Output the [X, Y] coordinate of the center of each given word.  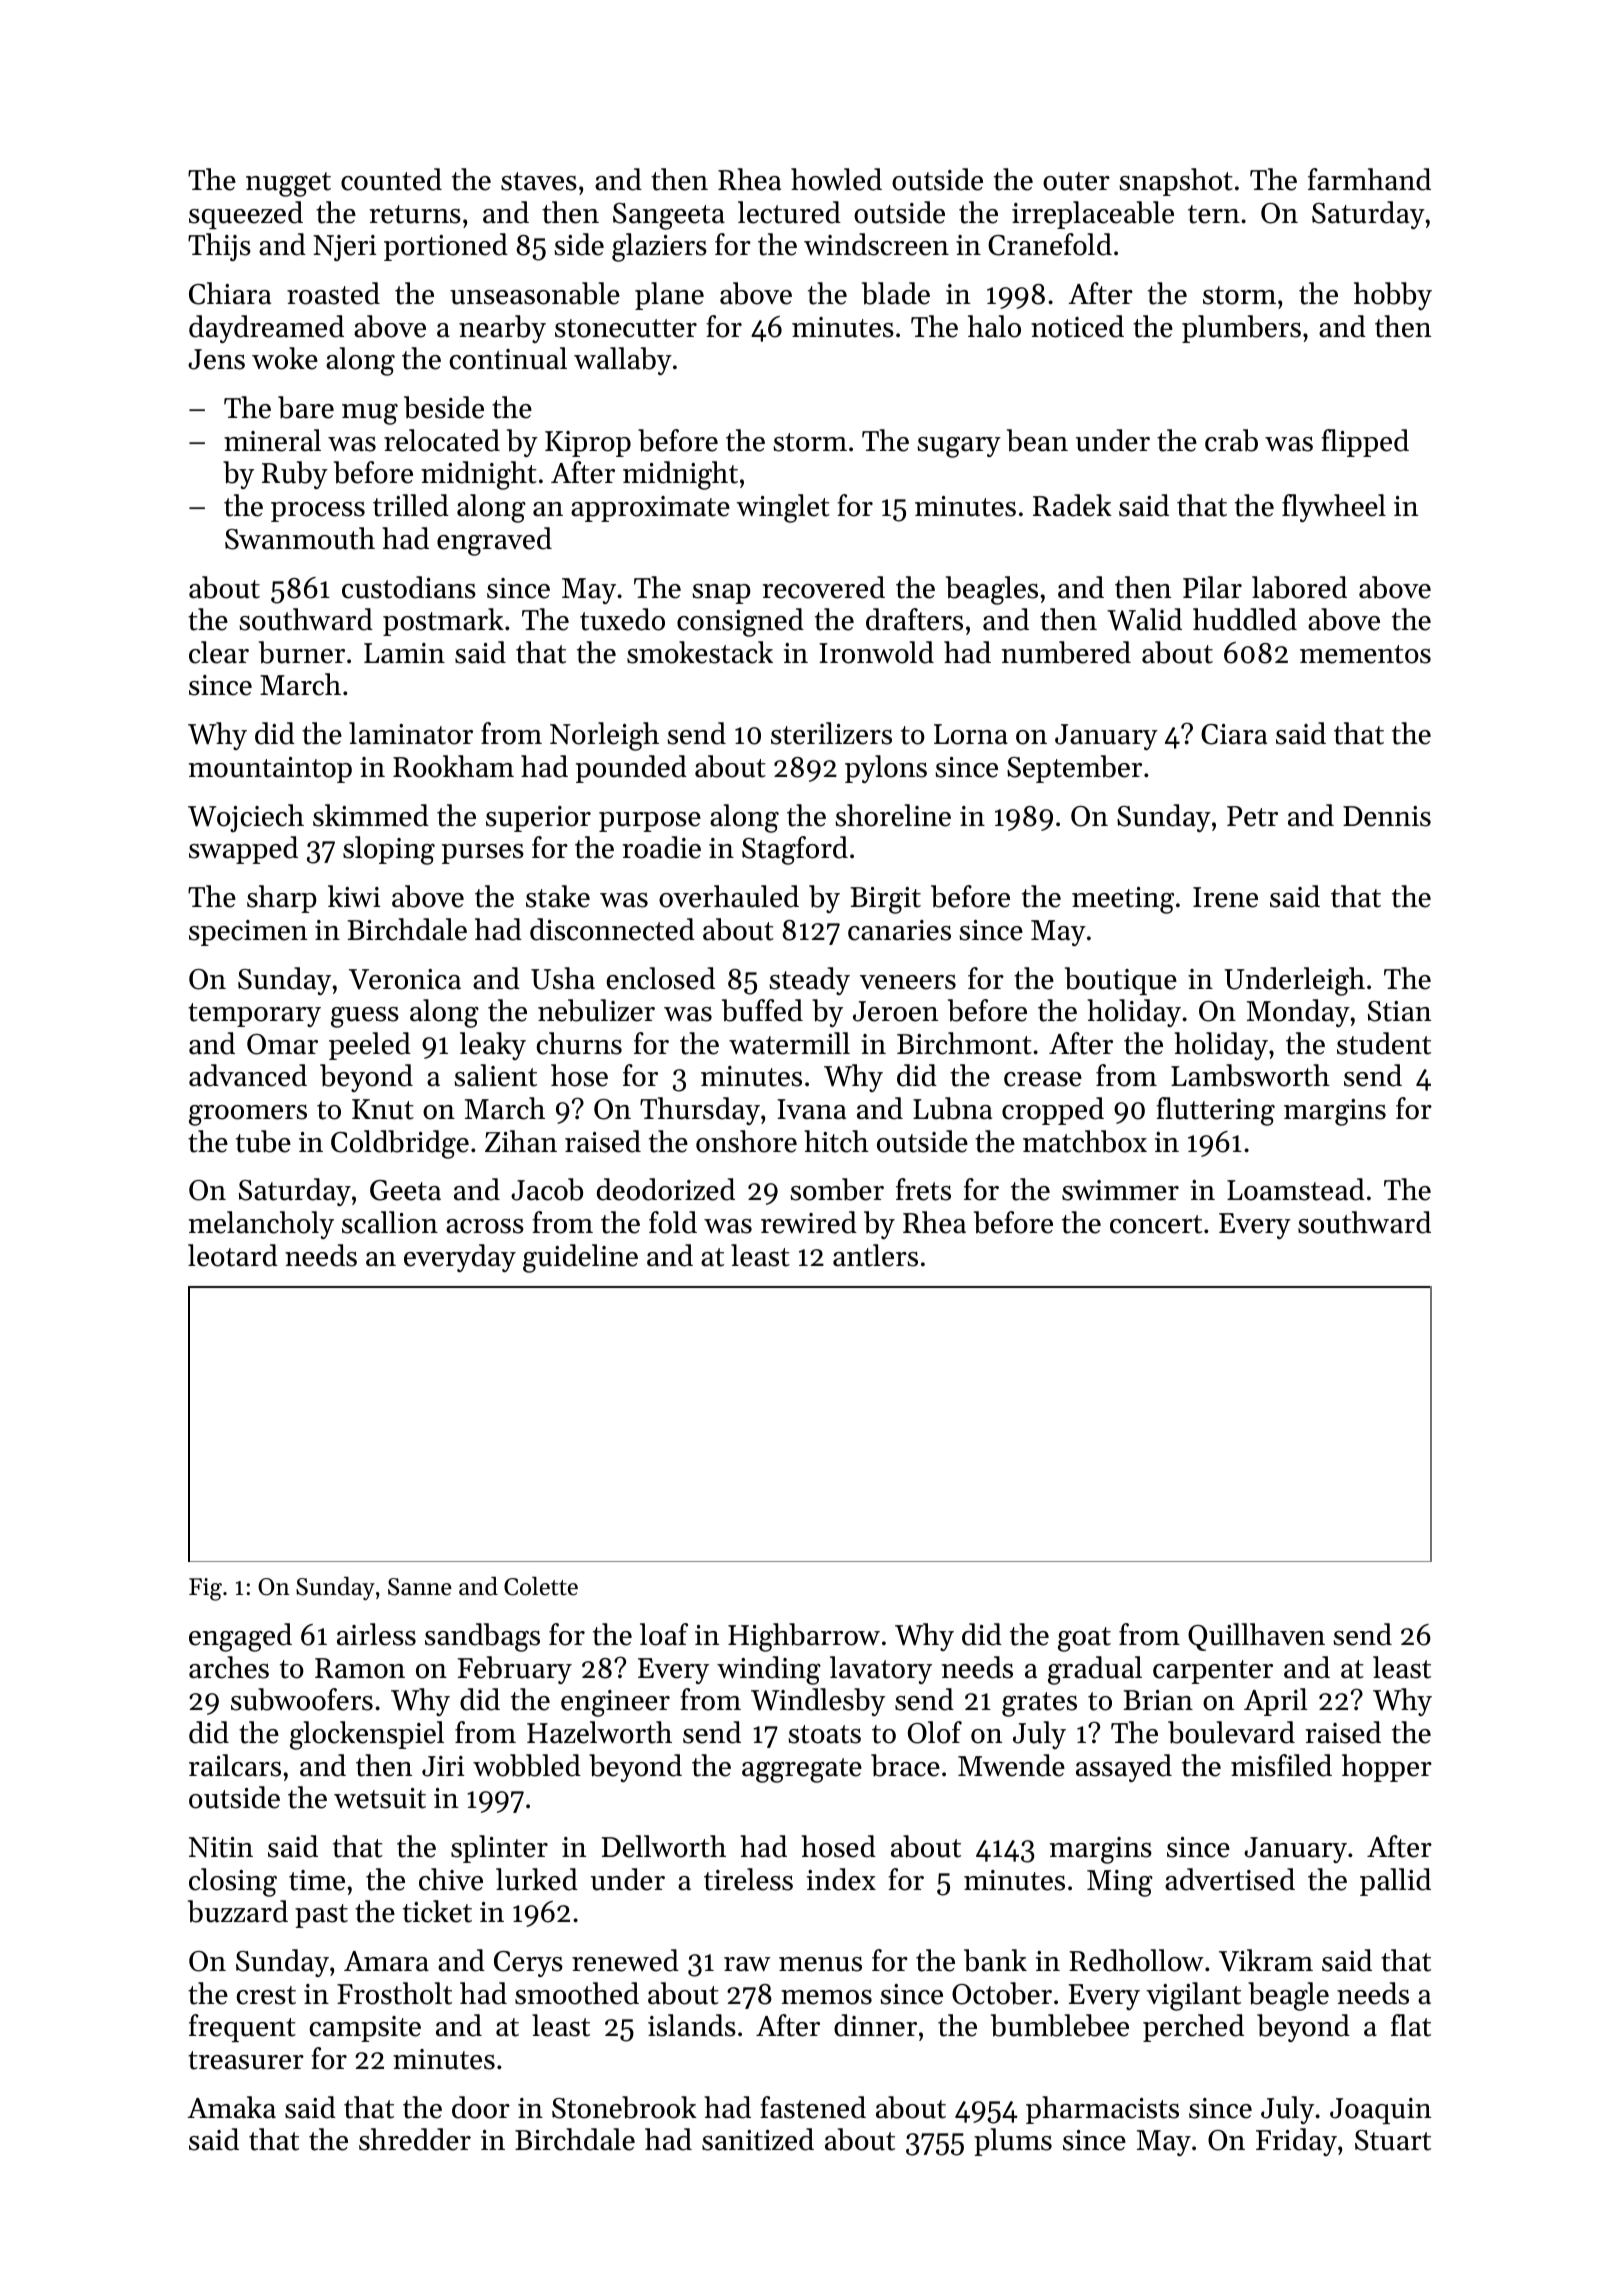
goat [1084, 1639]
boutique [1121, 981]
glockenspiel [367, 1735]
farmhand [1369, 179]
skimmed [371, 815]
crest [266, 1995]
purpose [650, 822]
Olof [935, 1732]
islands [692, 2025]
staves [539, 181]
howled [836, 179]
